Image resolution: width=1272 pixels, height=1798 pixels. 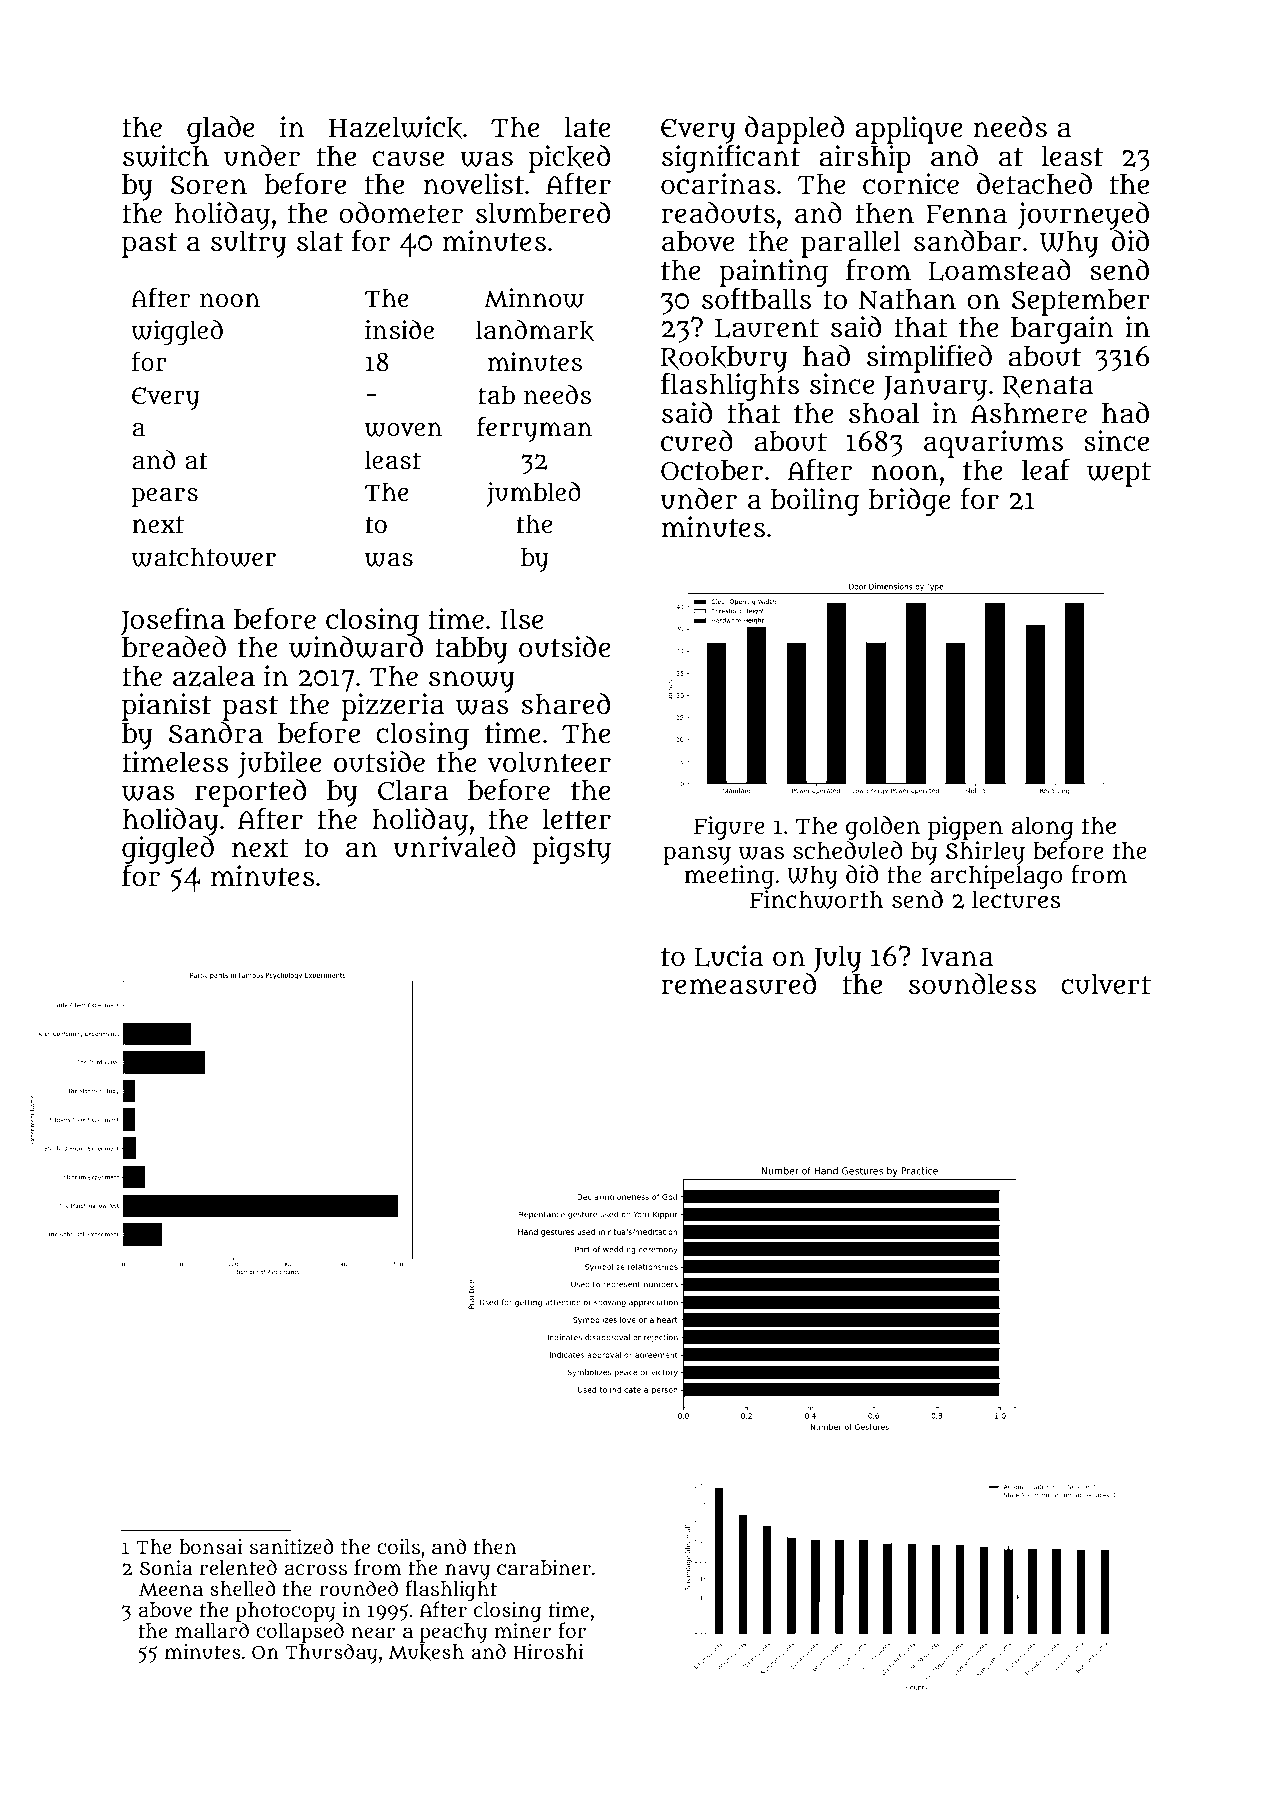 I want to click on slumbered, so click(x=543, y=213).
